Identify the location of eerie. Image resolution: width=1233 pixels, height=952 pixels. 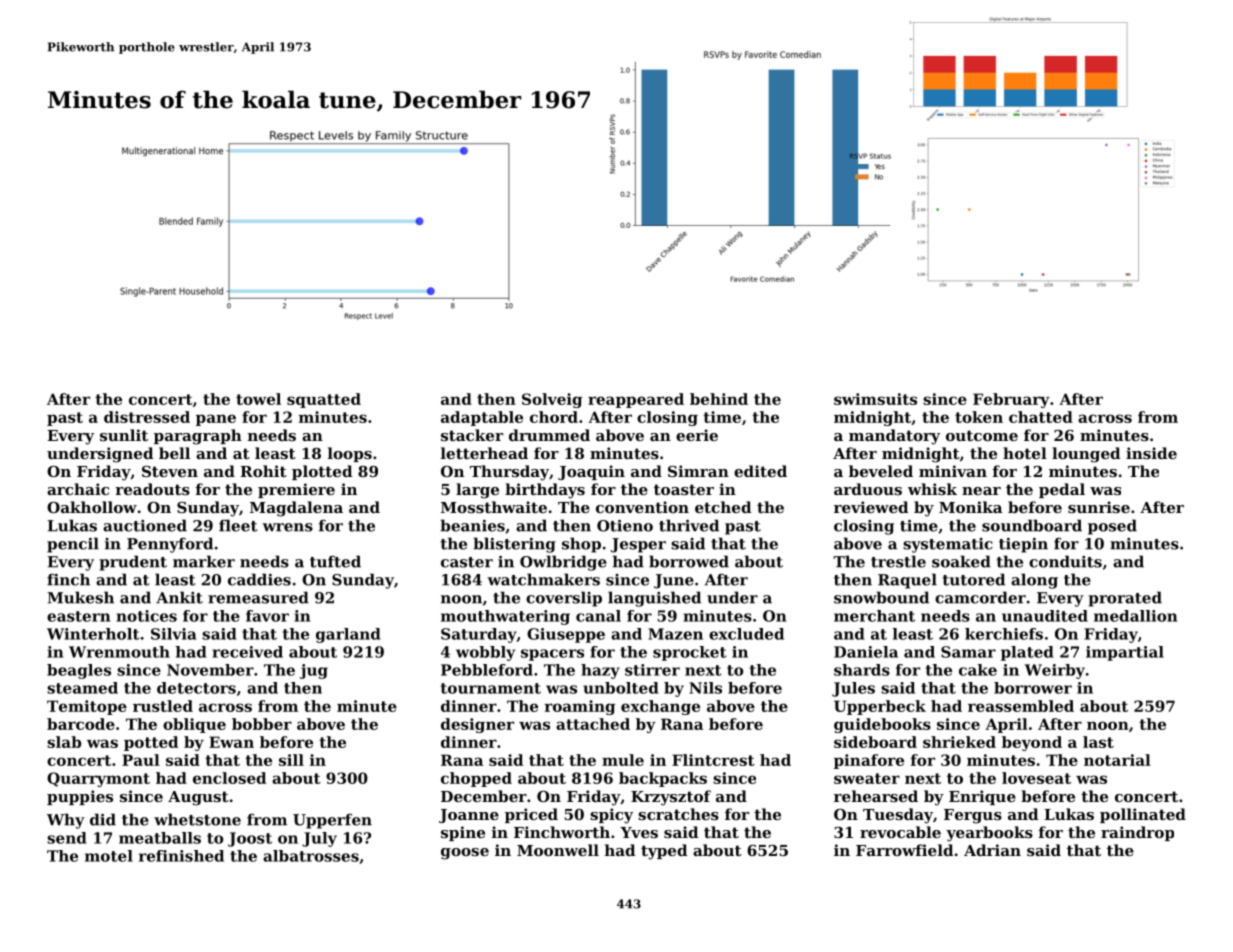
(697, 435).
